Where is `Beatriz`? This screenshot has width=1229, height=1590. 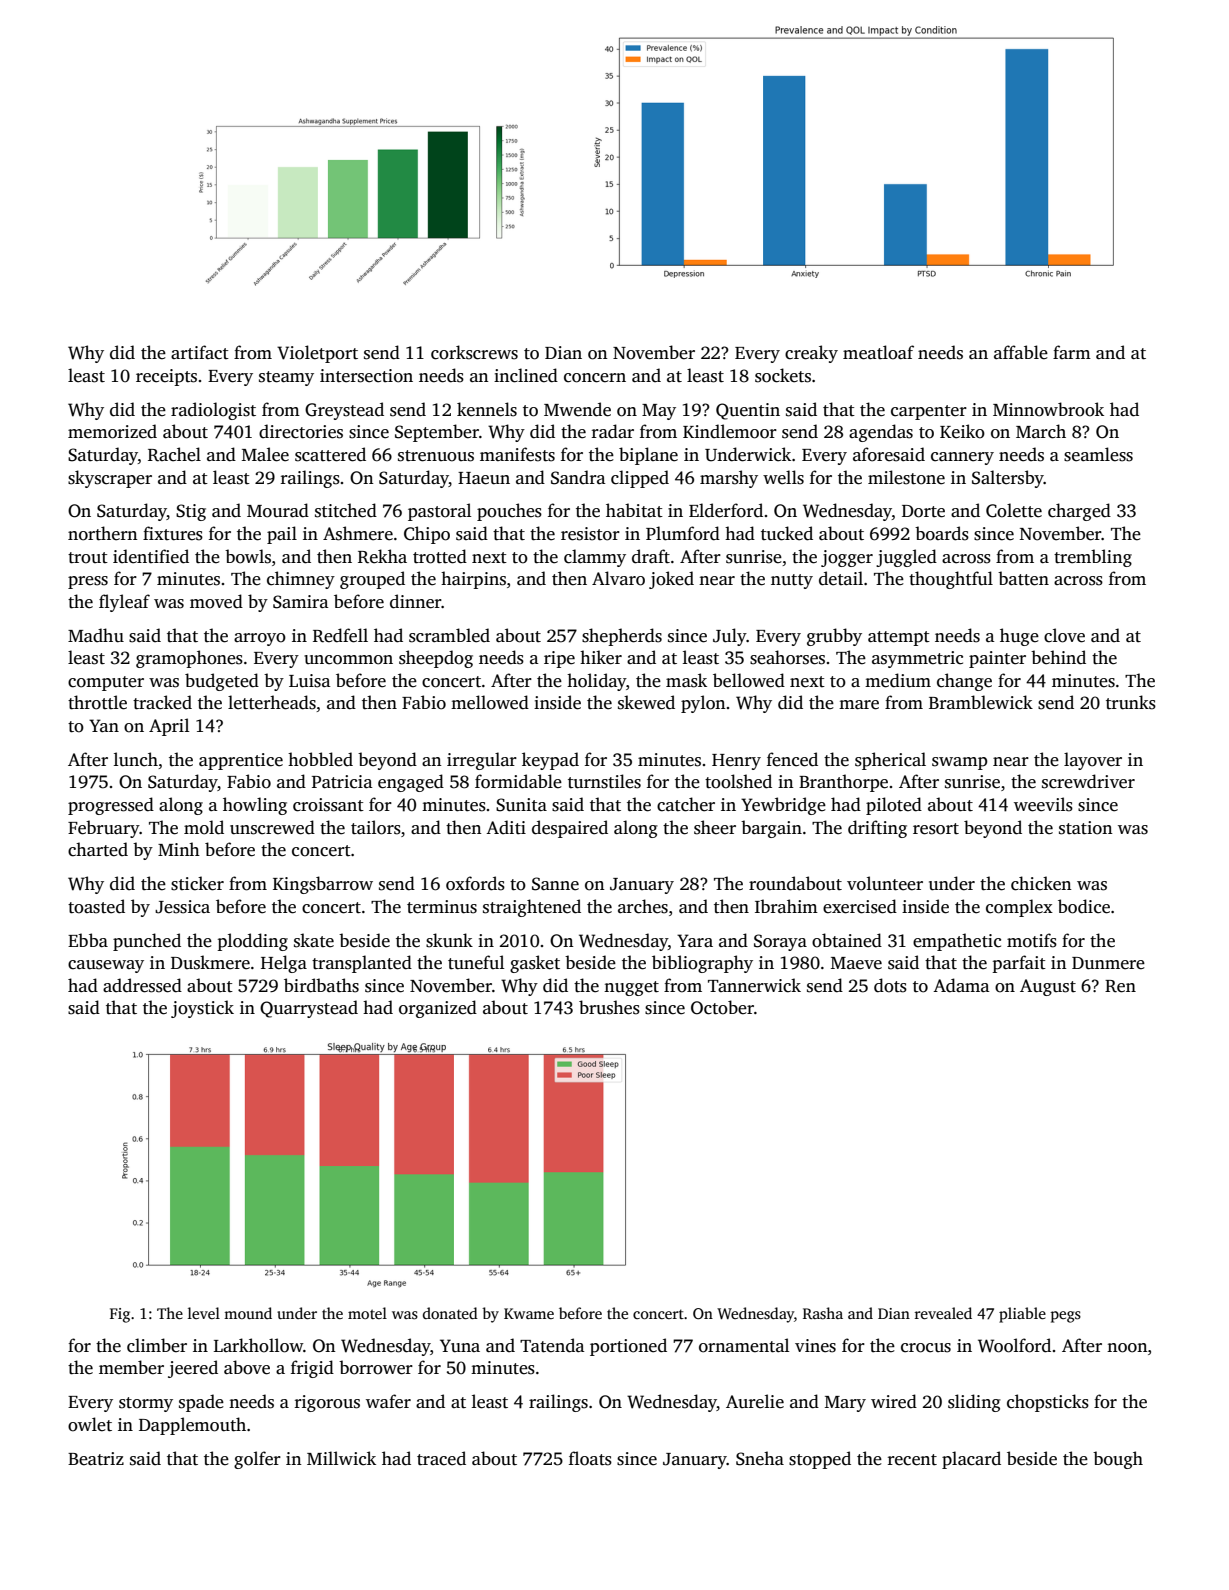
Beatriz is located at coordinates (96, 1459).
